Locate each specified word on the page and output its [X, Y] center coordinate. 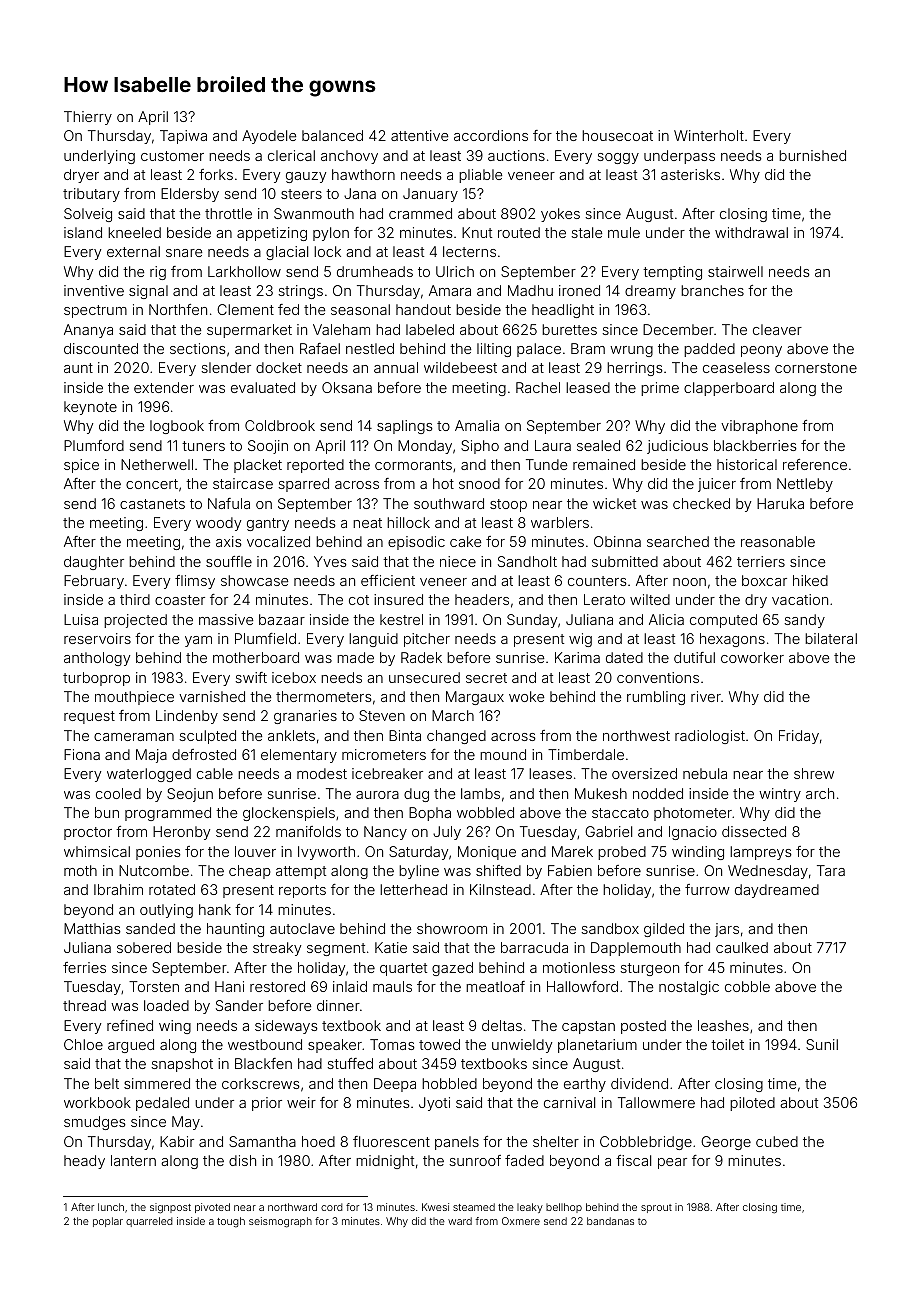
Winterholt [709, 135]
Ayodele [269, 137]
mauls [392, 986]
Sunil [822, 1044]
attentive [419, 135]
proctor [88, 833]
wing [175, 1027]
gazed [452, 969]
